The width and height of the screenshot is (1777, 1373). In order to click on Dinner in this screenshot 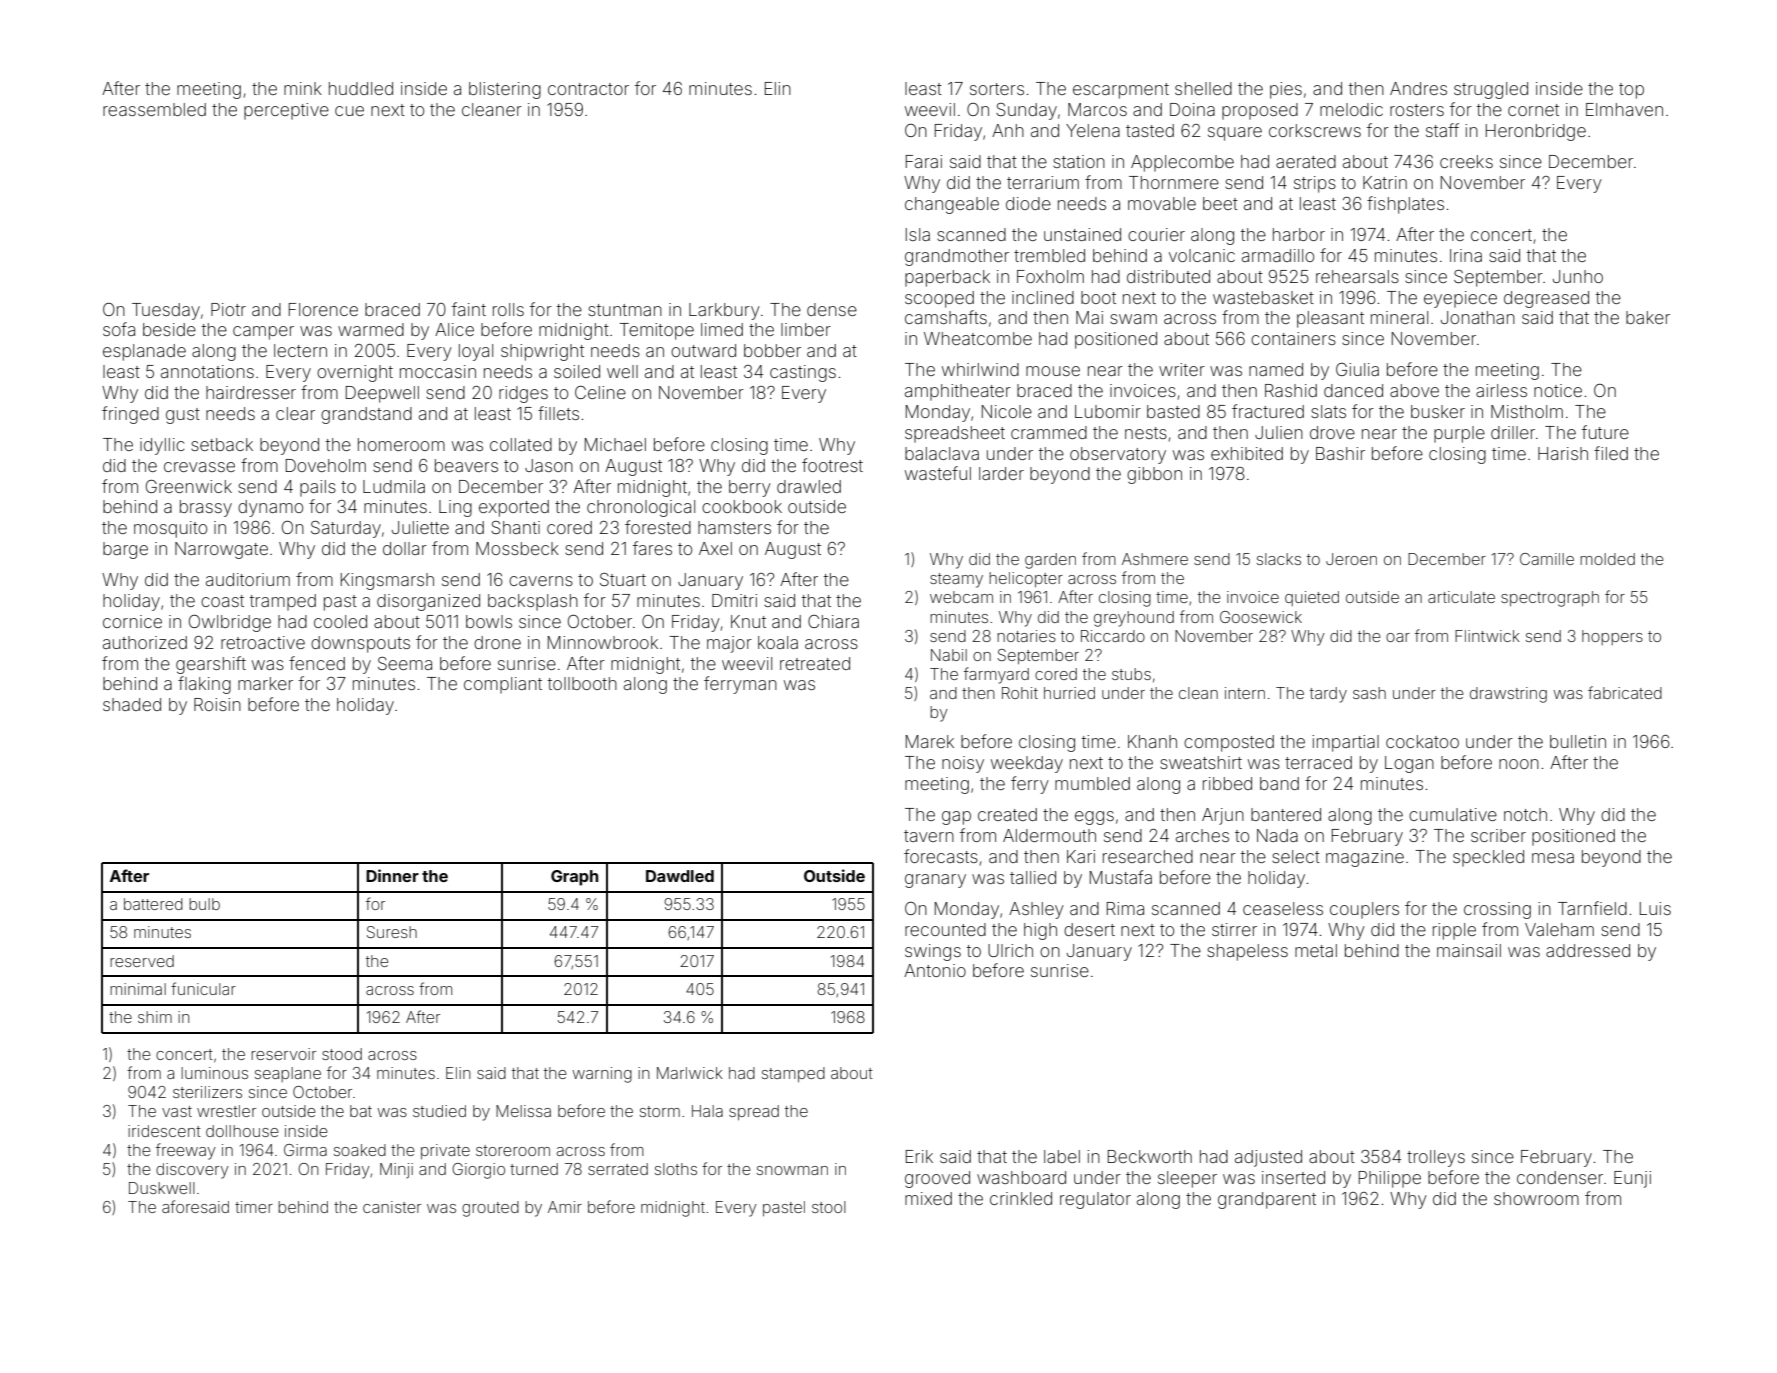, I will do `click(392, 875)`.
